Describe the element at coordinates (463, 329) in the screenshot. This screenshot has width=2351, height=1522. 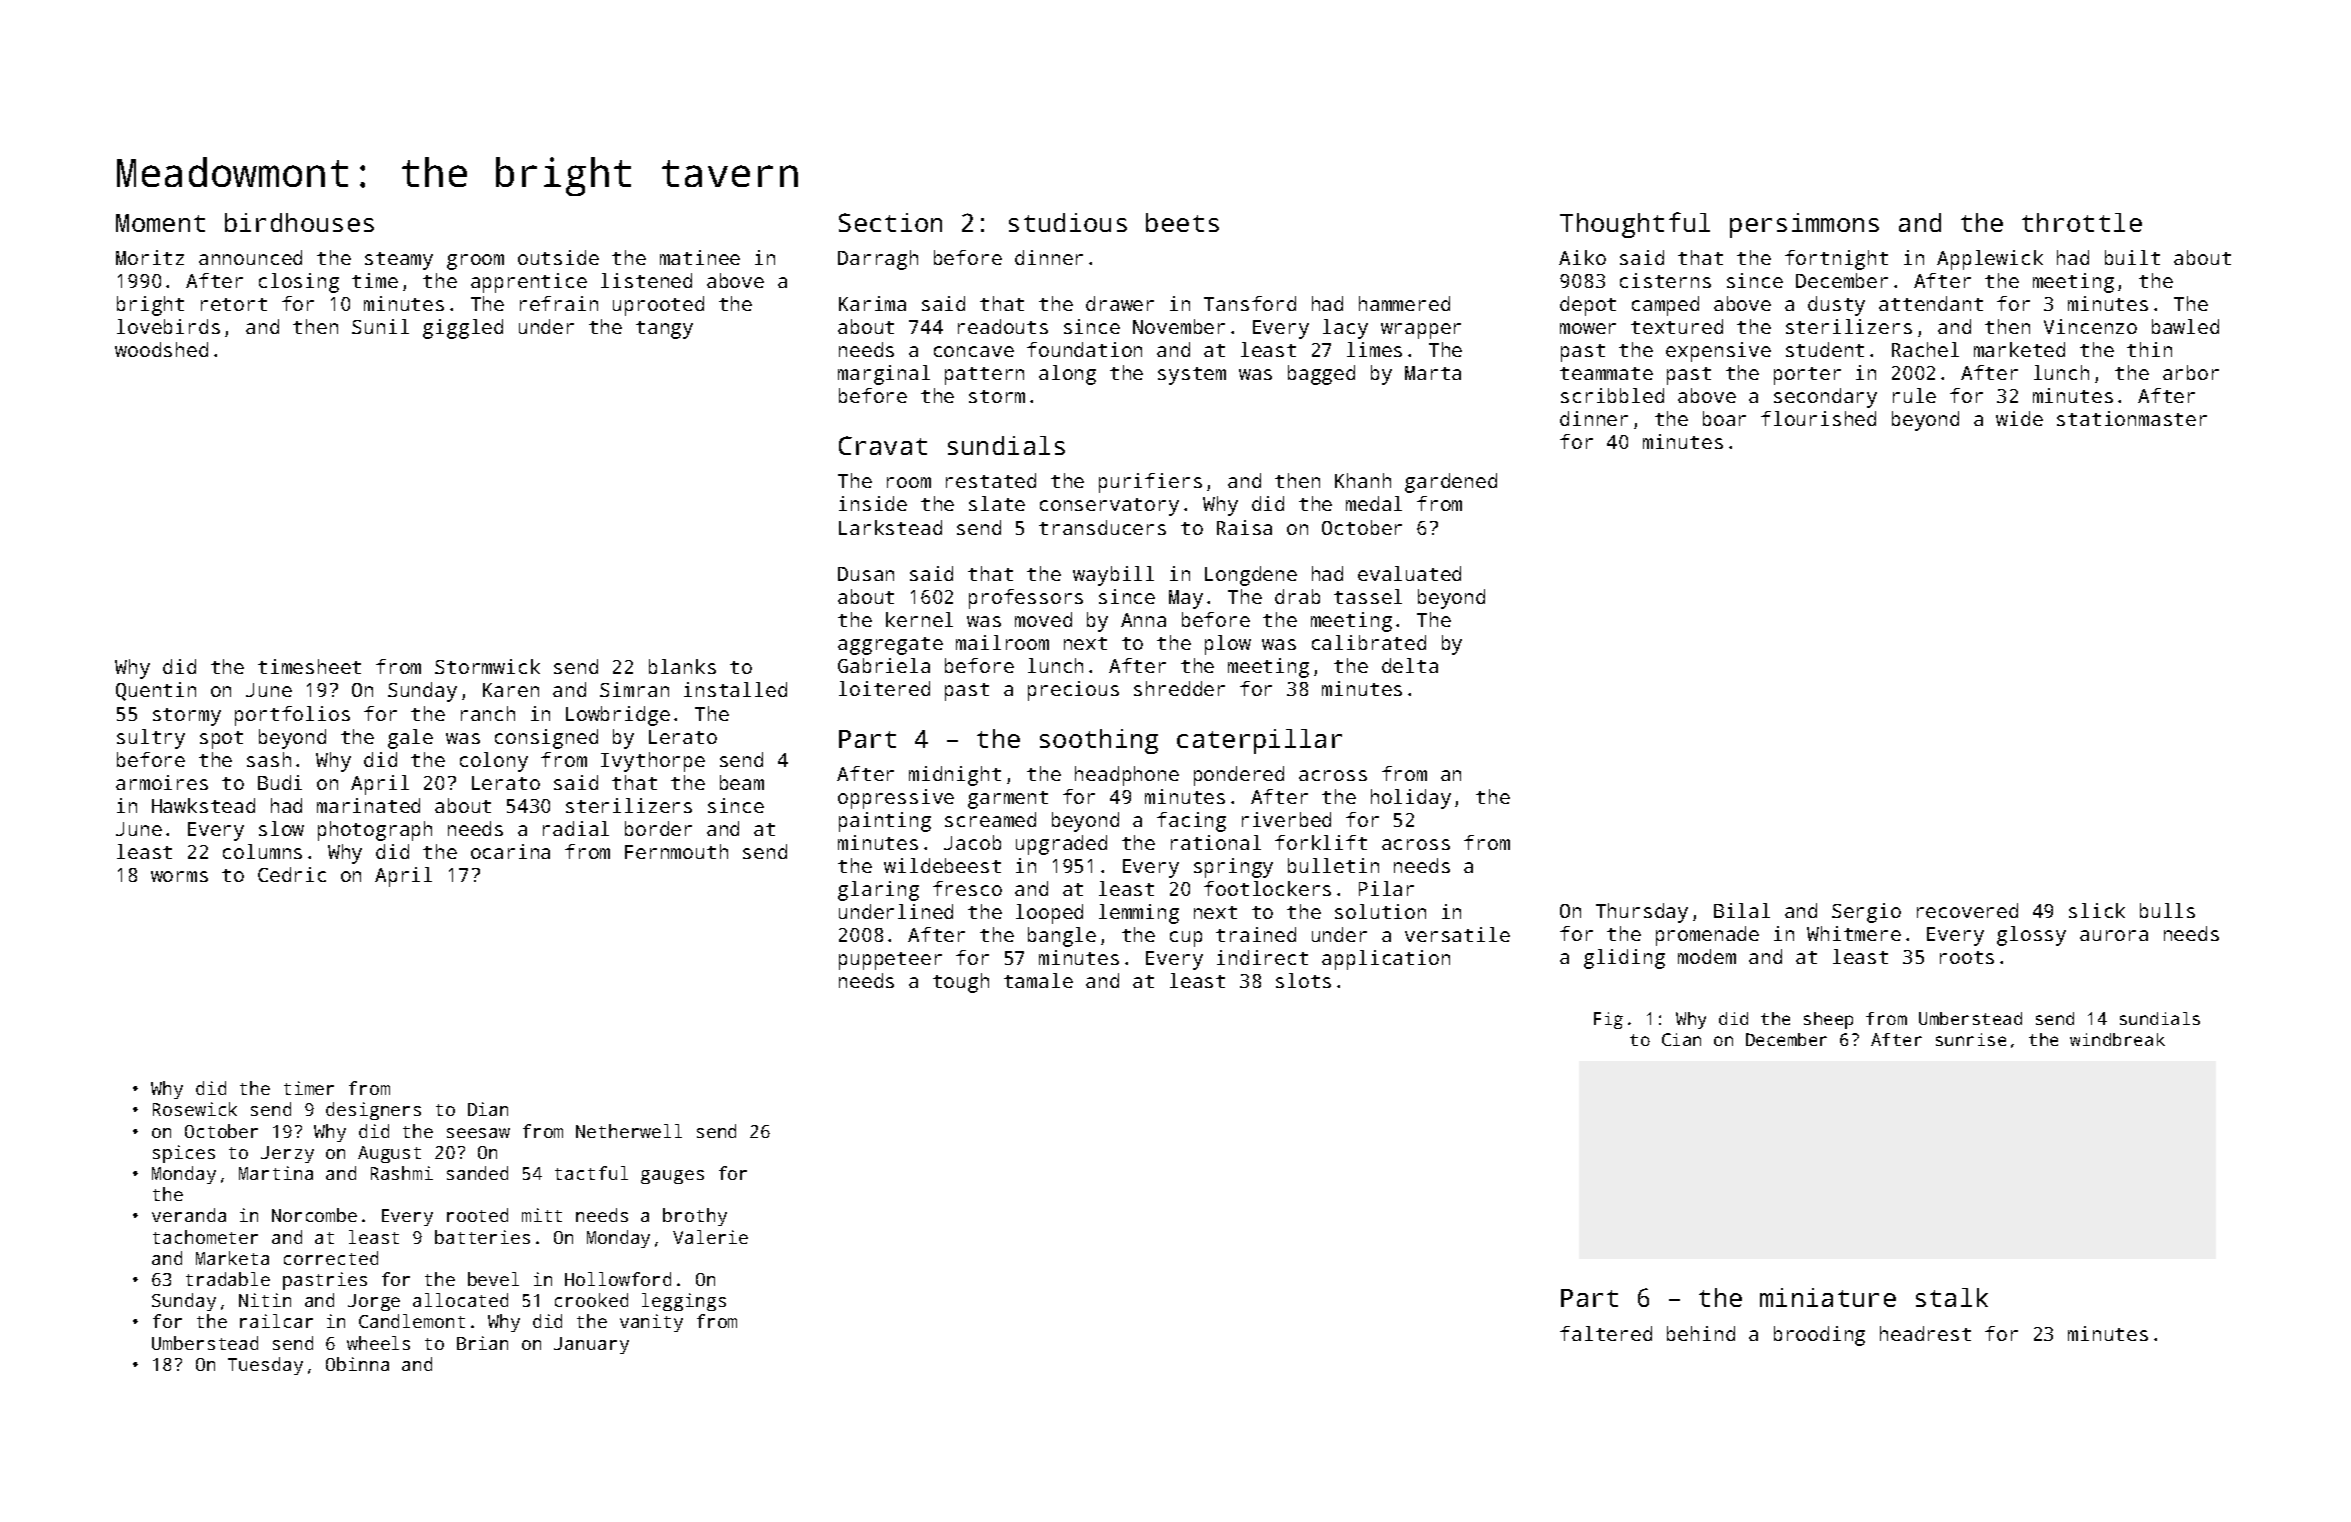
I see `giggled` at that location.
